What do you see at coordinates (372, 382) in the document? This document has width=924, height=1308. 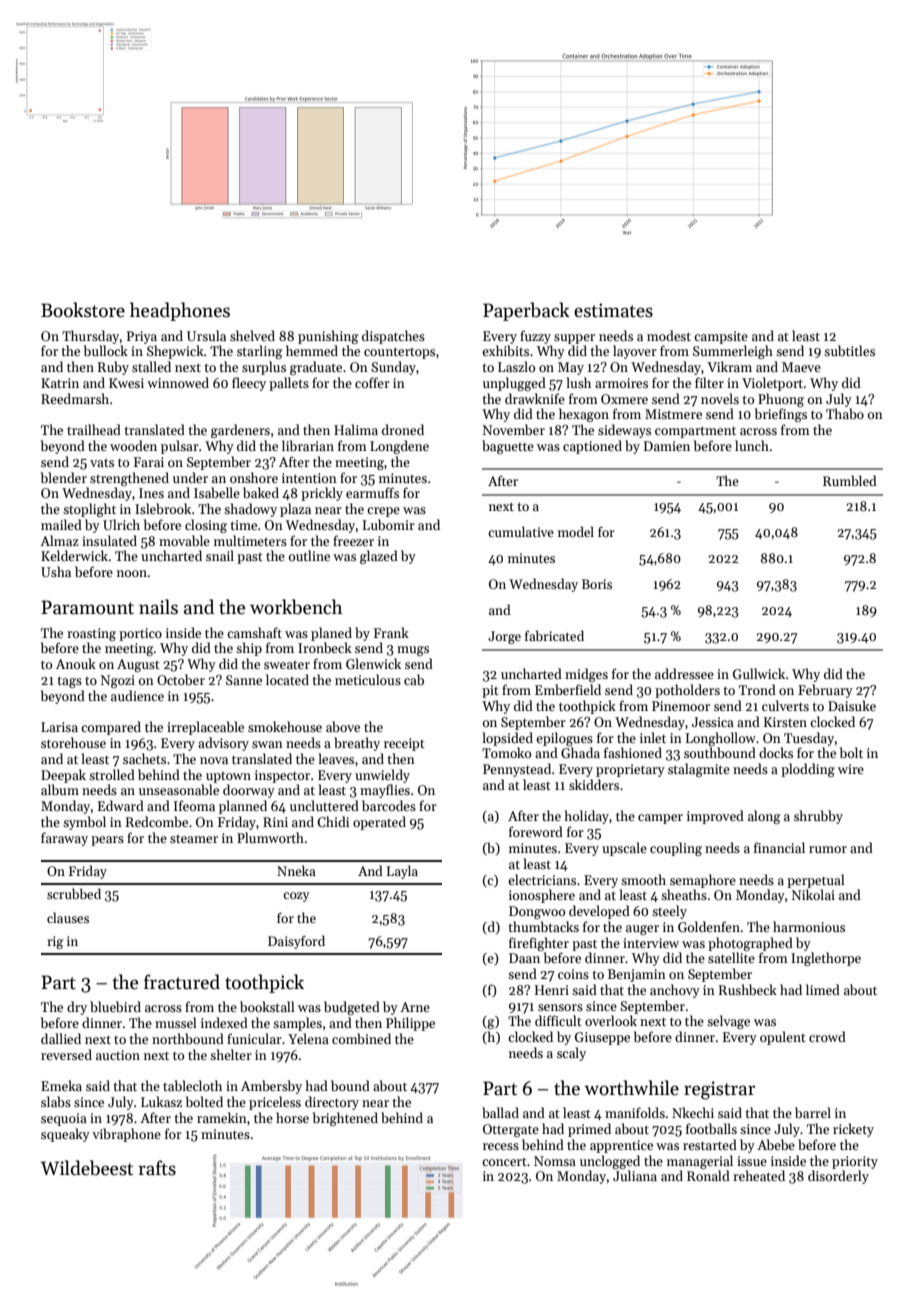 I see `coffer` at bounding box center [372, 382].
